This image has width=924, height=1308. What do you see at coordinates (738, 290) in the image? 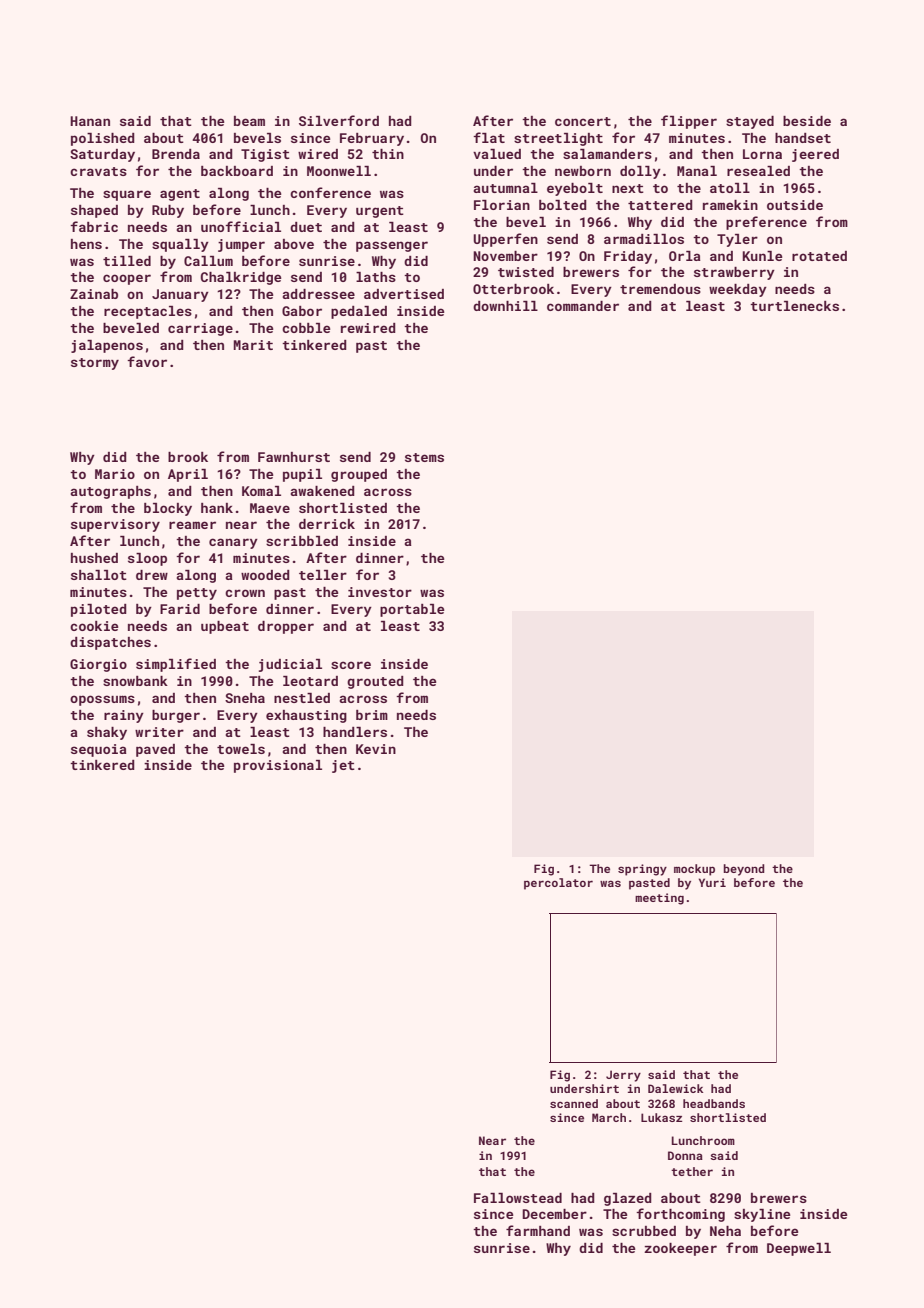
I see `weekday` at bounding box center [738, 290].
